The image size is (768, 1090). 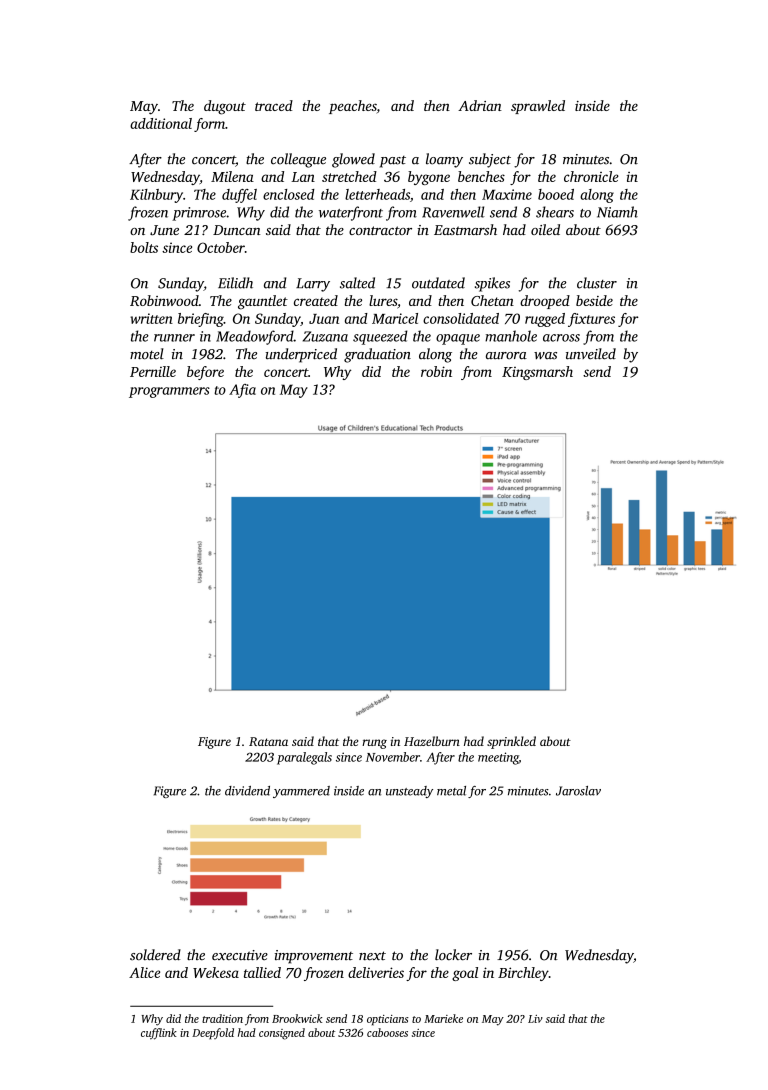 I want to click on Kilnbury, so click(x=156, y=196).
